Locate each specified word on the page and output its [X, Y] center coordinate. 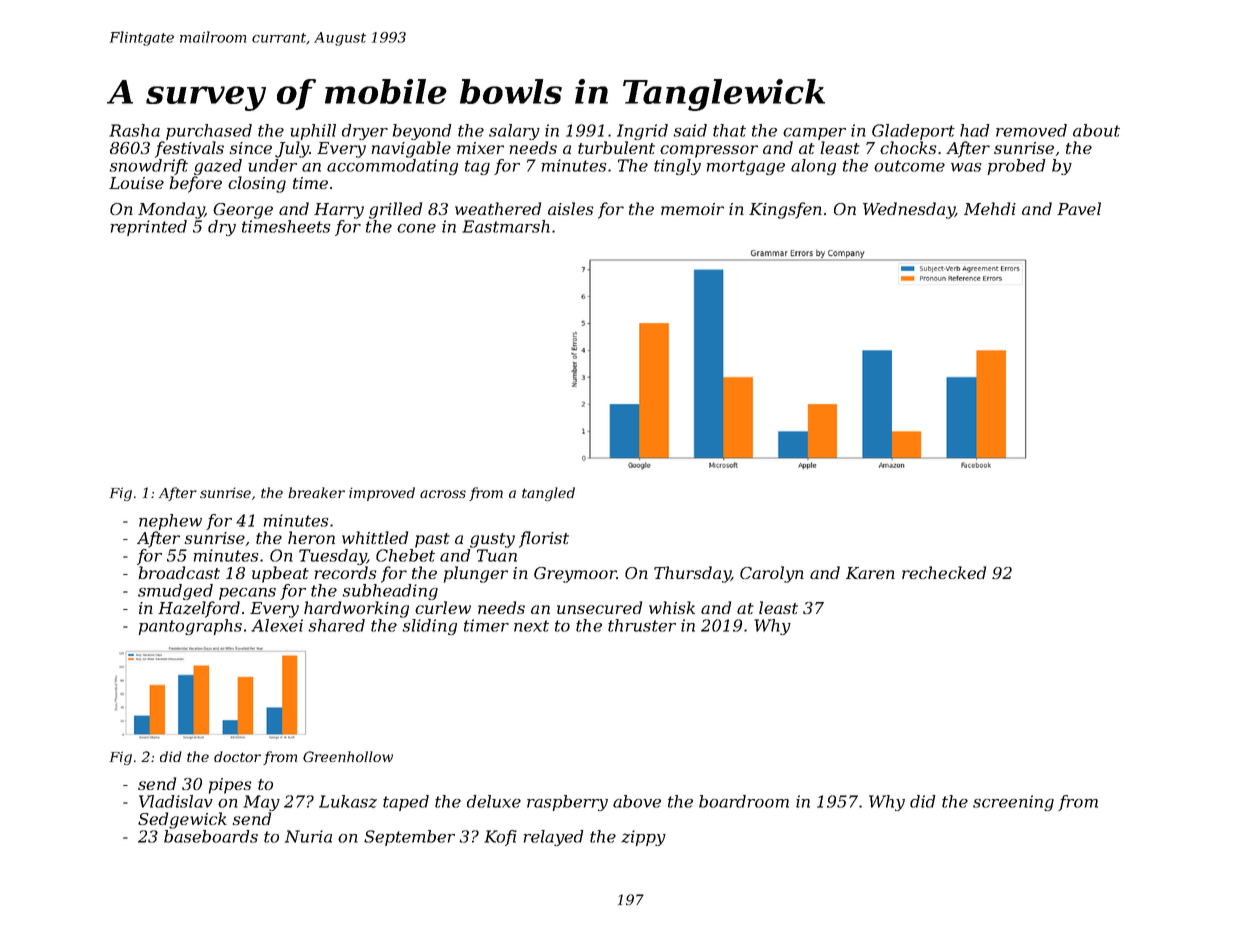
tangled [548, 494]
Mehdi [990, 208]
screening [1013, 803]
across [443, 494]
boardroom [744, 801]
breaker [316, 492]
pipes [230, 786]
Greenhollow [348, 756]
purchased [209, 132]
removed [1031, 130]
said [690, 130]
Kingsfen [785, 210]
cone [416, 228]
